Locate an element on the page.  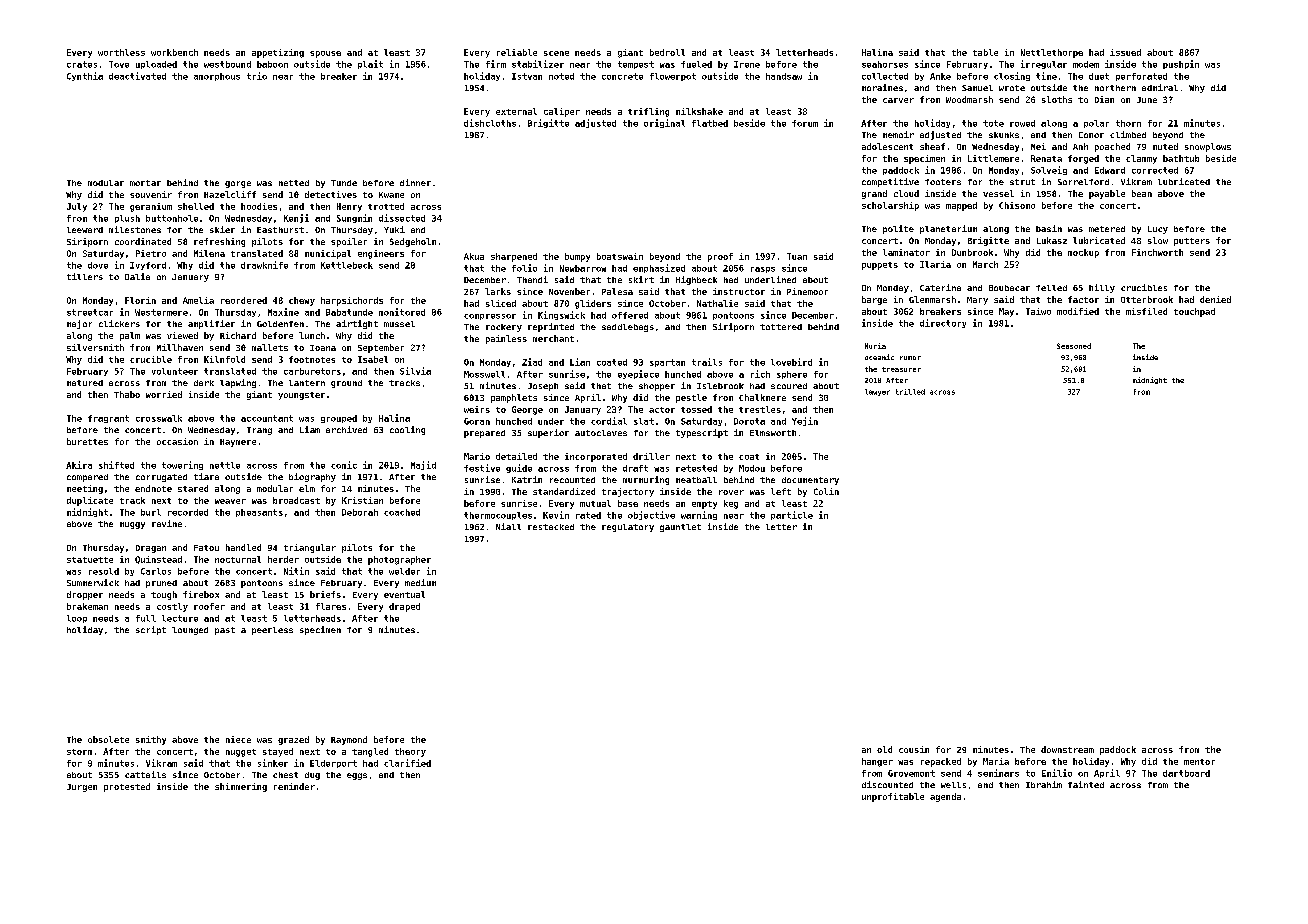
trilled is located at coordinates (910, 392).
